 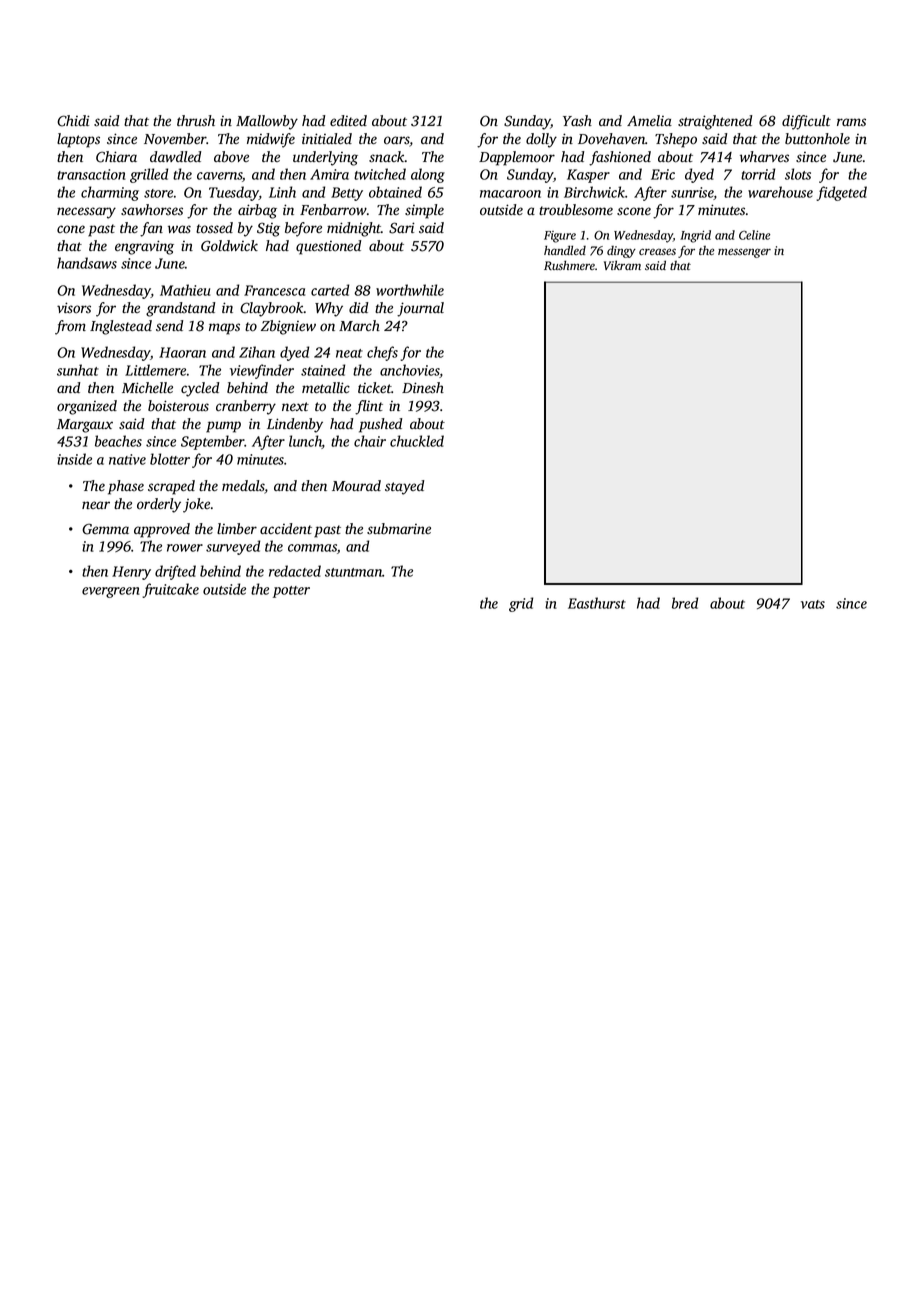 What do you see at coordinates (74, 308) in the page?
I see `visors` at bounding box center [74, 308].
